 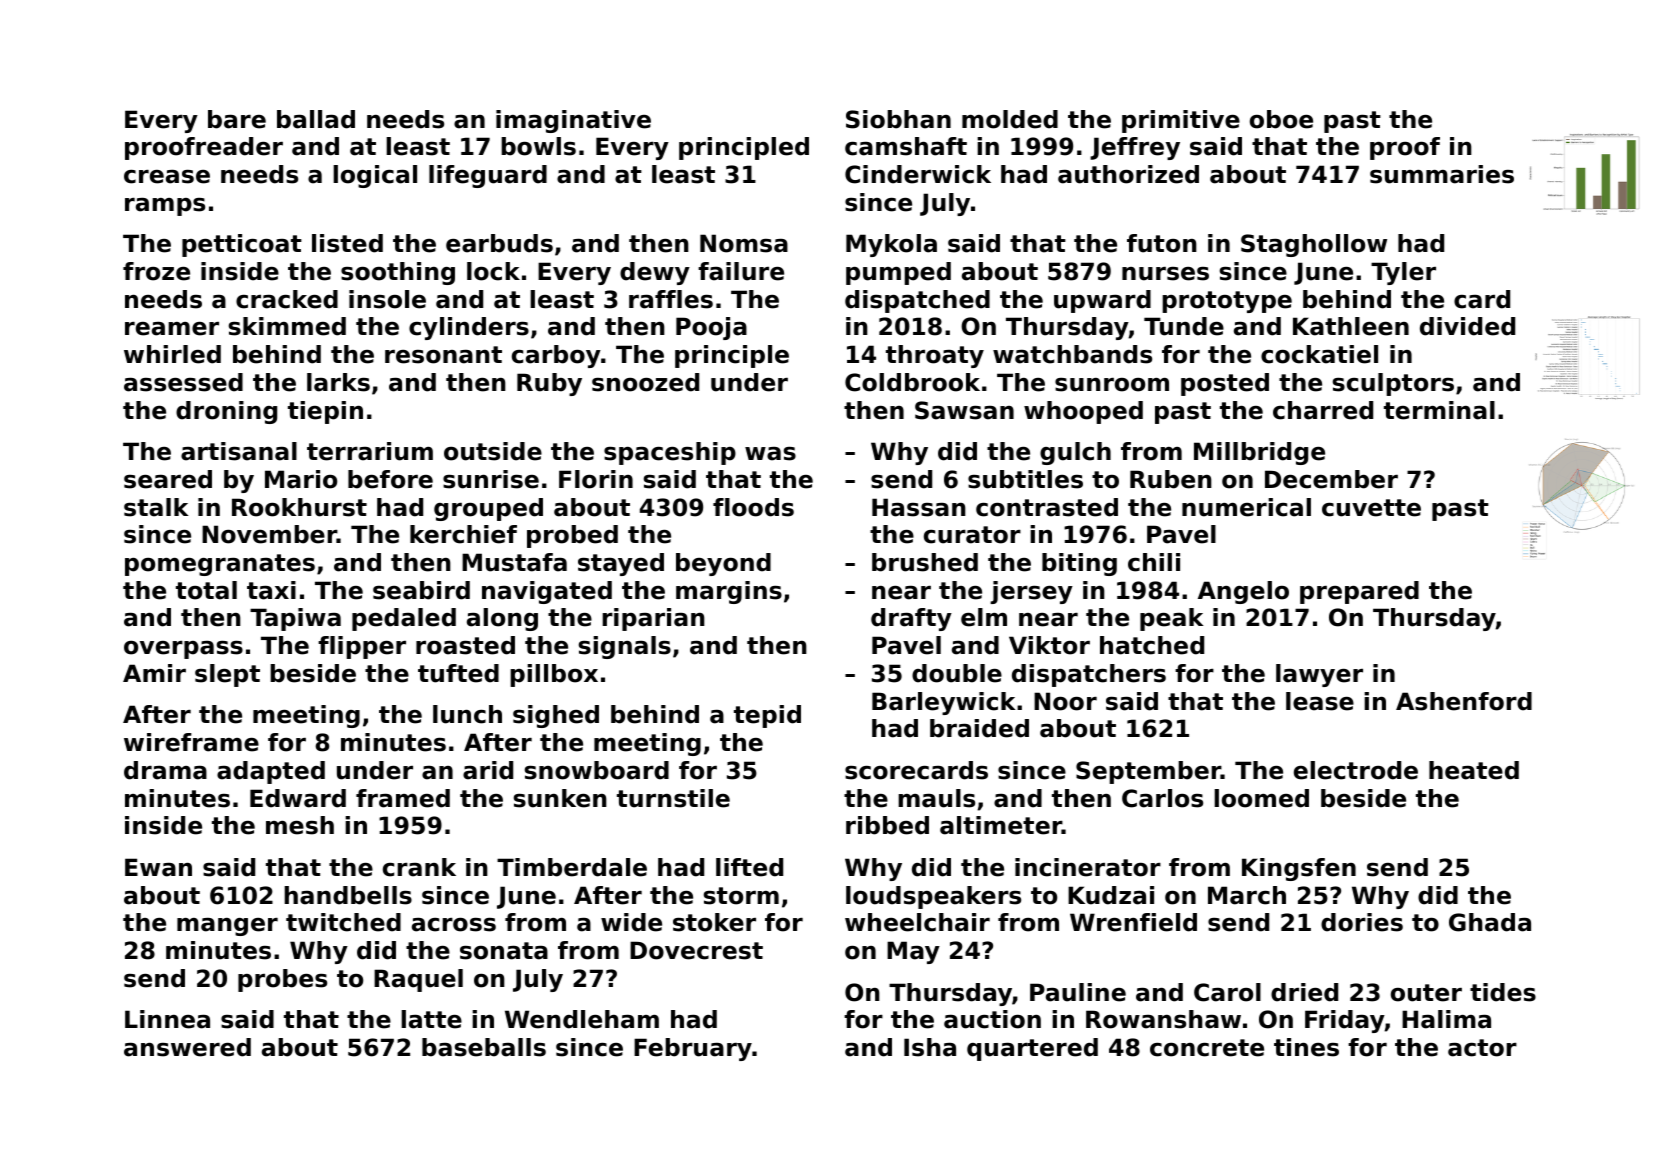 What do you see at coordinates (237, 119) in the screenshot?
I see `bare` at bounding box center [237, 119].
